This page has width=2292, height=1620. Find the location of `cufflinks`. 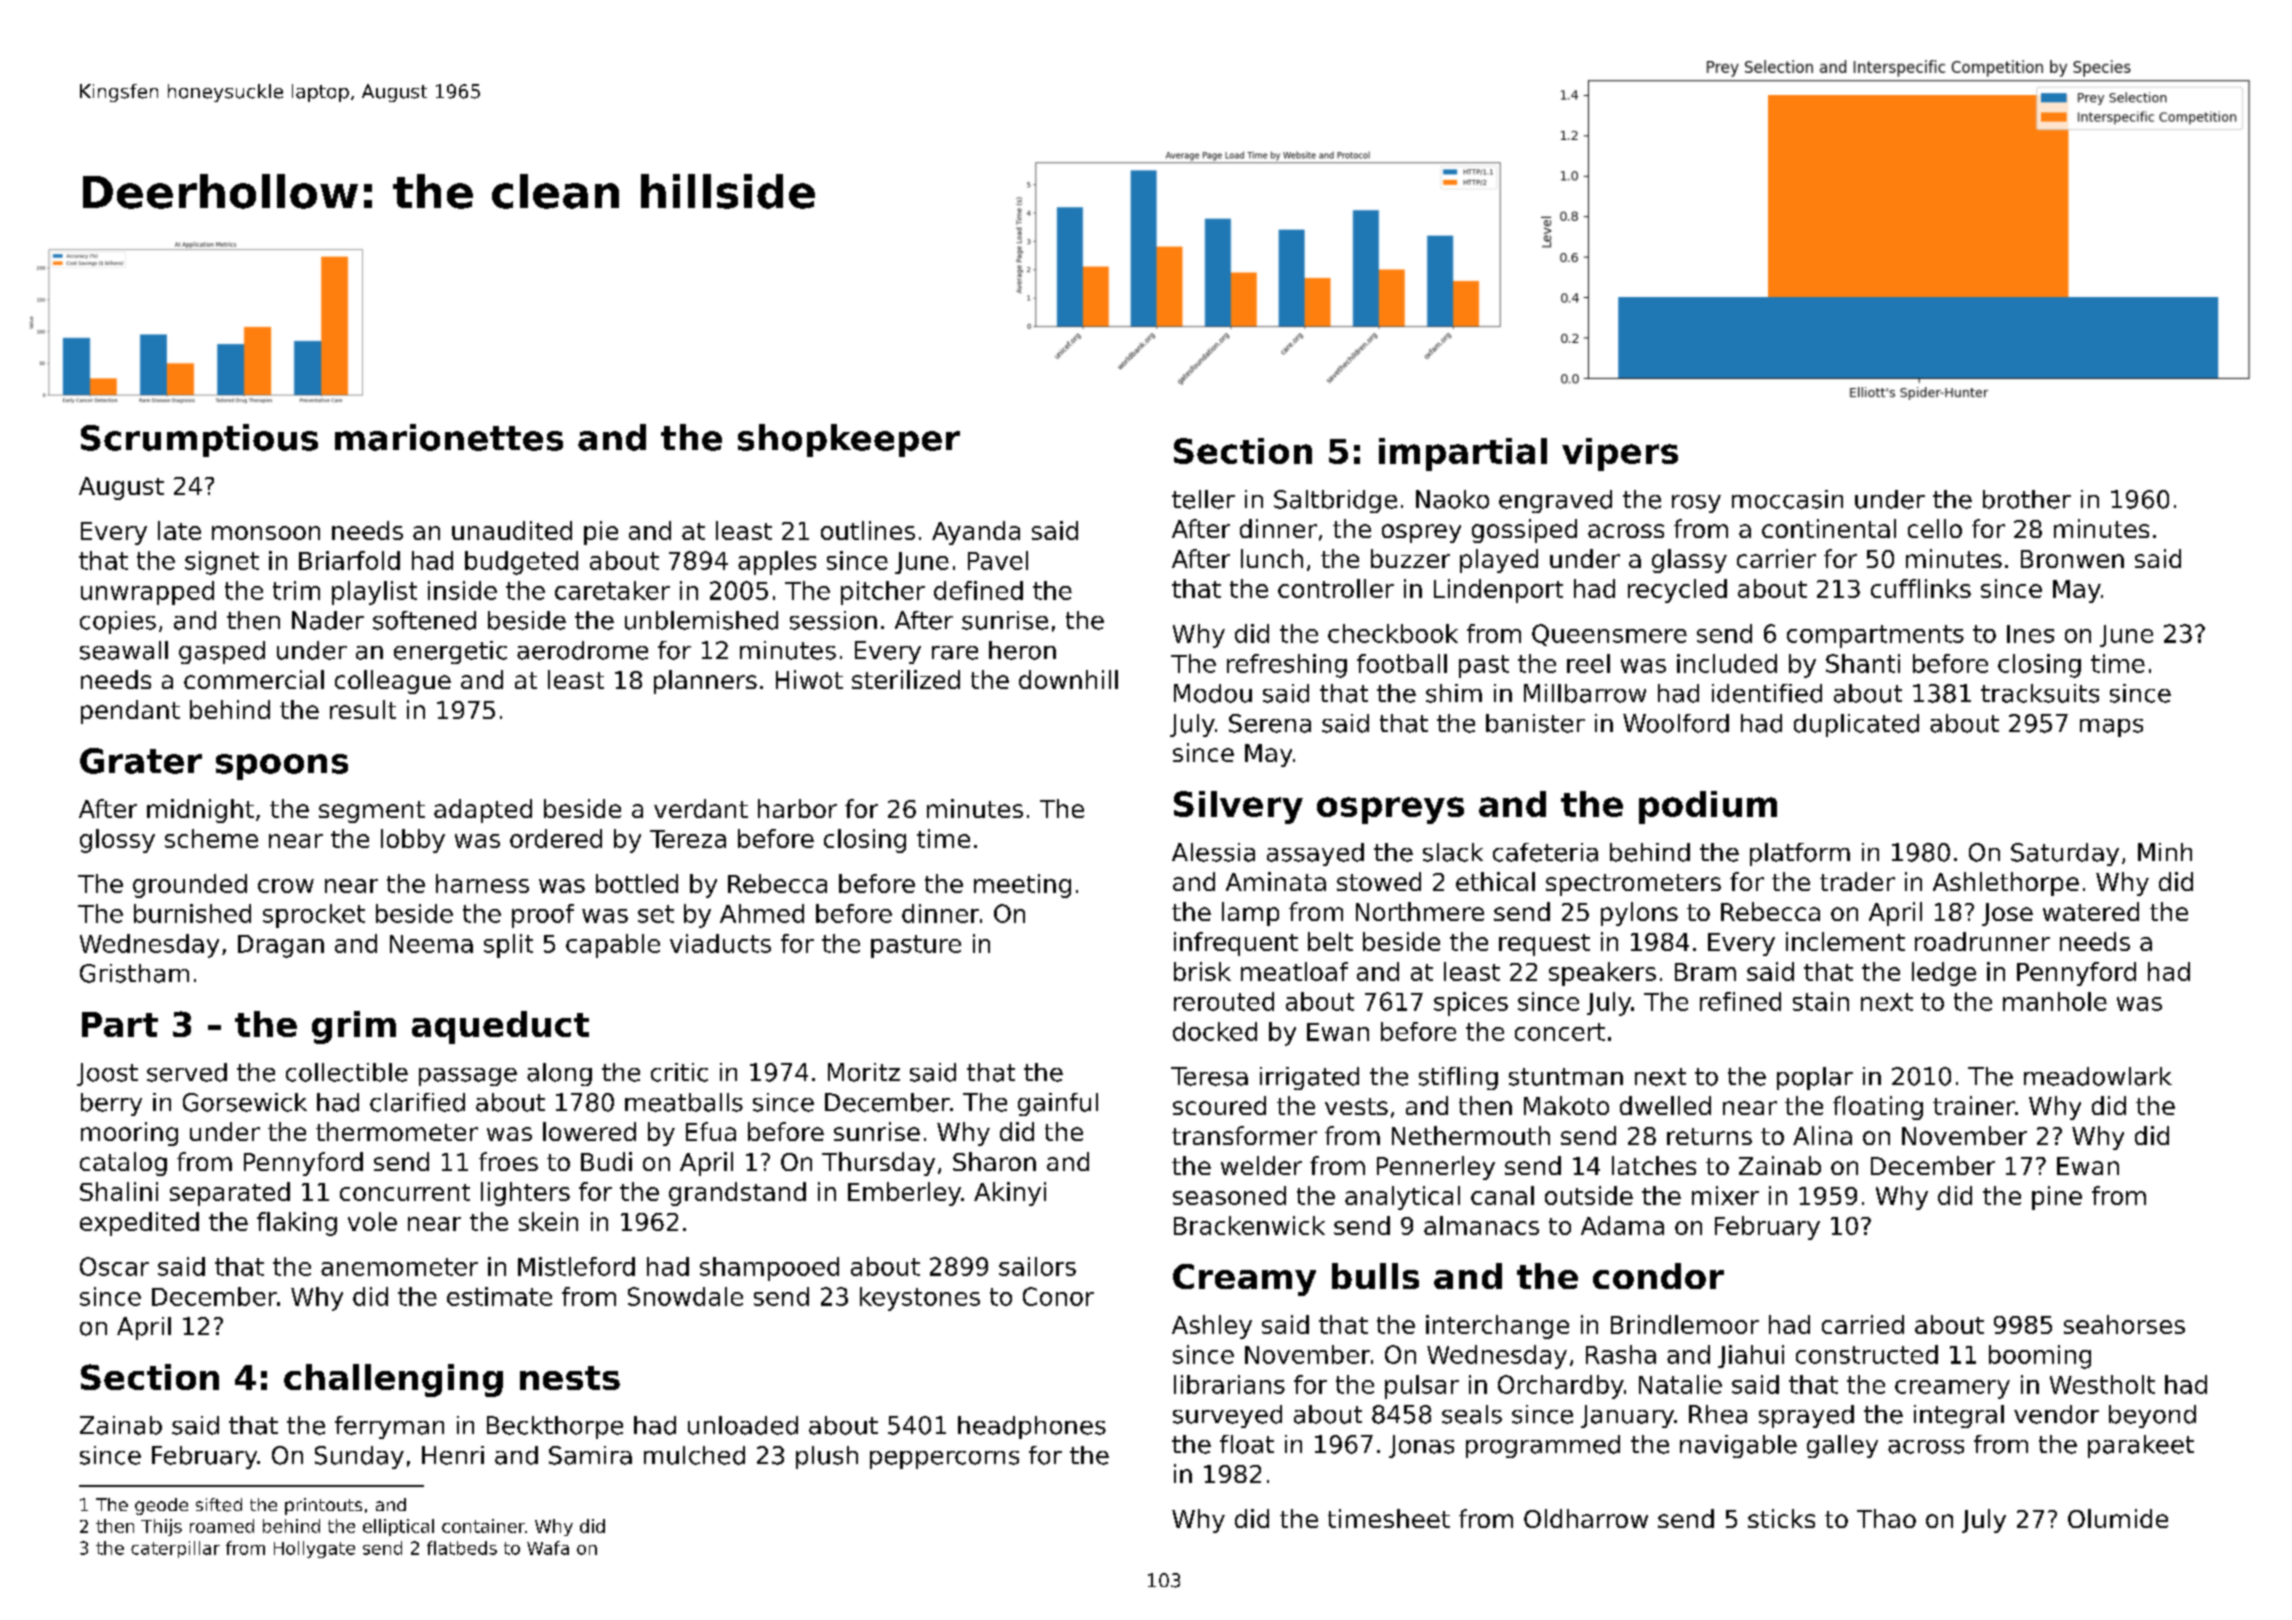

cufflinks is located at coordinates (1921, 588).
